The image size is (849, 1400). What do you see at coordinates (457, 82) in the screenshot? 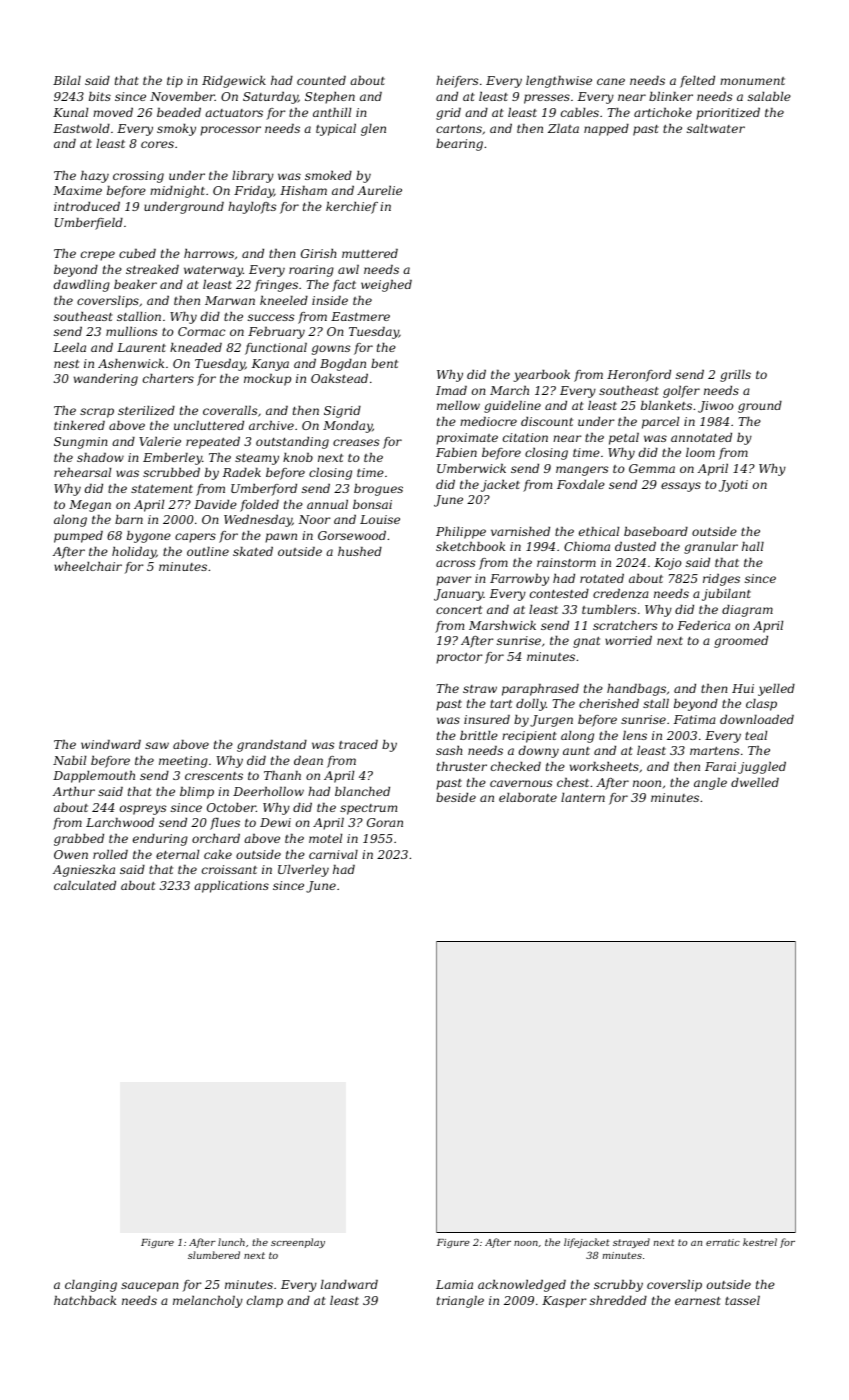
I see `heifers` at bounding box center [457, 82].
